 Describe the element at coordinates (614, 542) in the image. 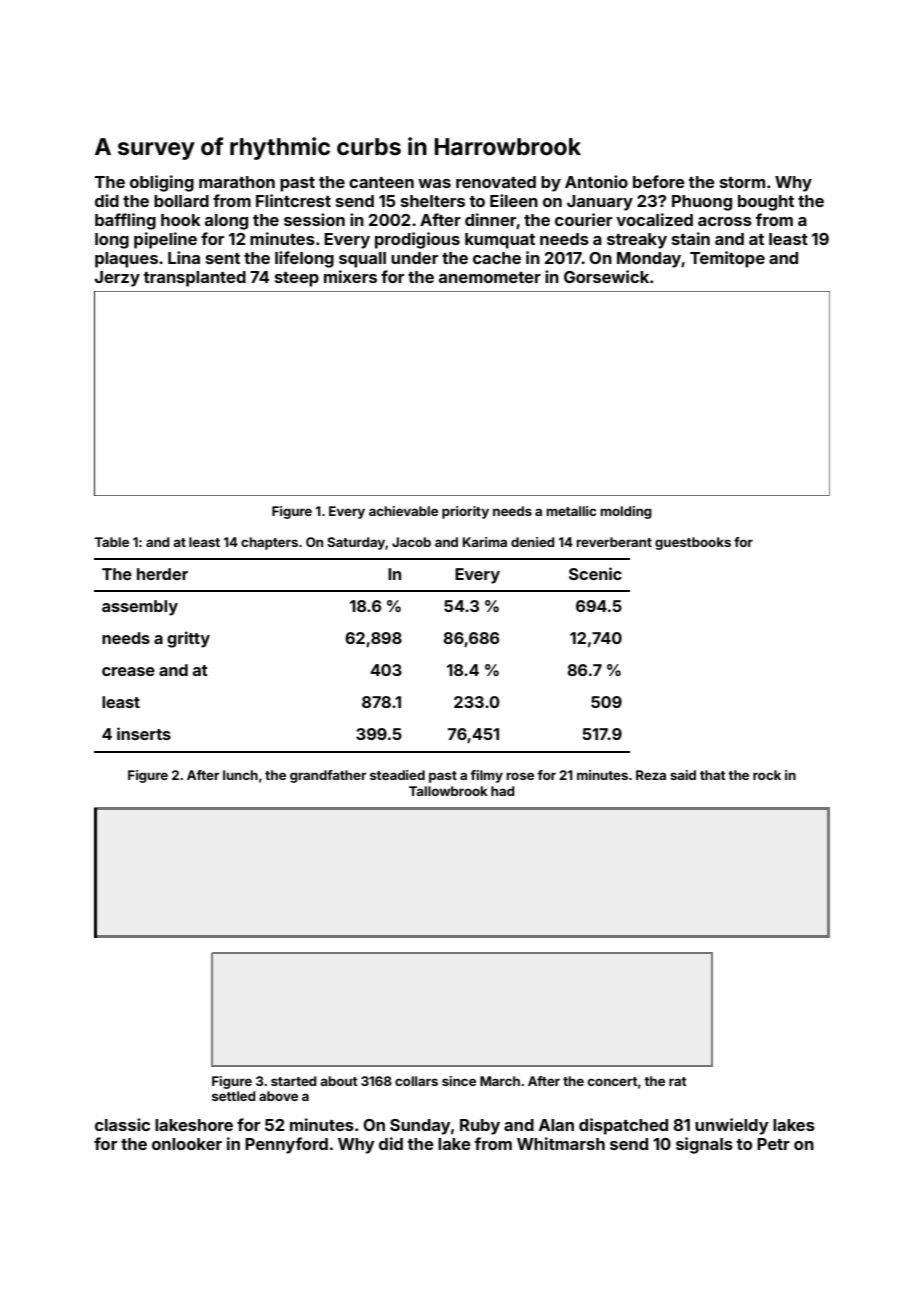

I see `reverberant` at that location.
